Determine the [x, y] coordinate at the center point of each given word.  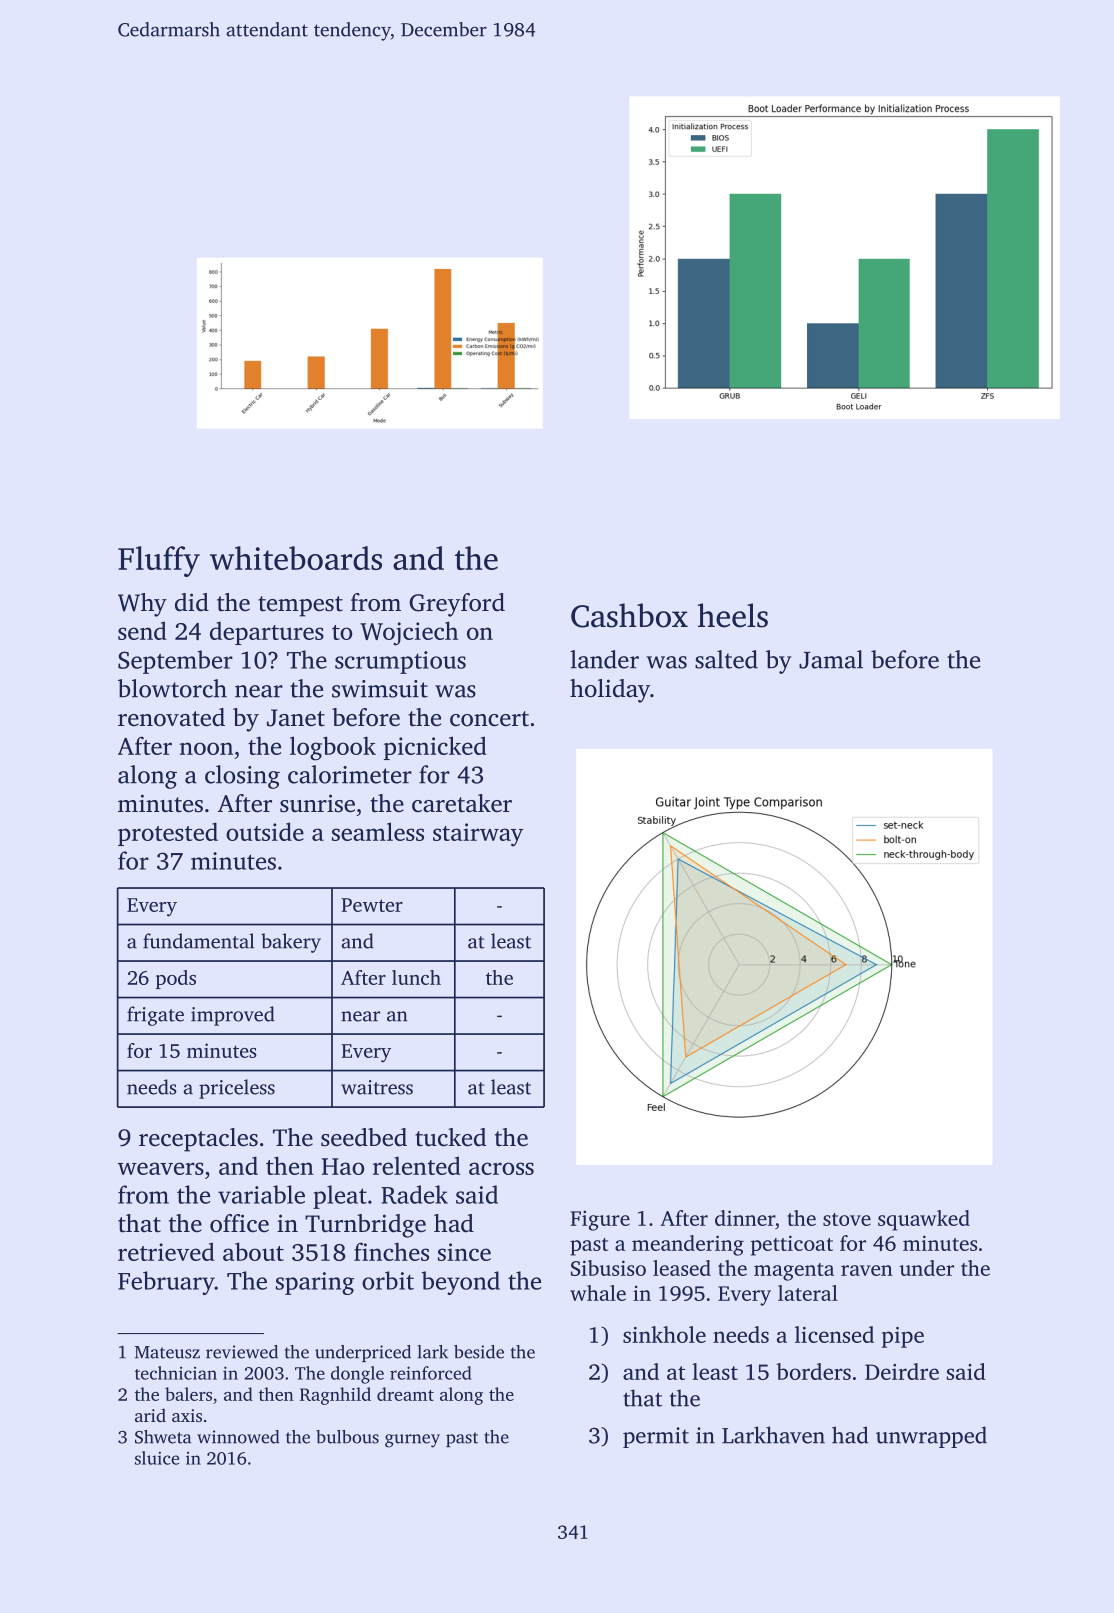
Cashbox [629, 615]
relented [417, 1165]
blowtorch [172, 688]
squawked [924, 1220]
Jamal [831, 659]
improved [233, 1016]
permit [656, 1437]
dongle [357, 1375]
